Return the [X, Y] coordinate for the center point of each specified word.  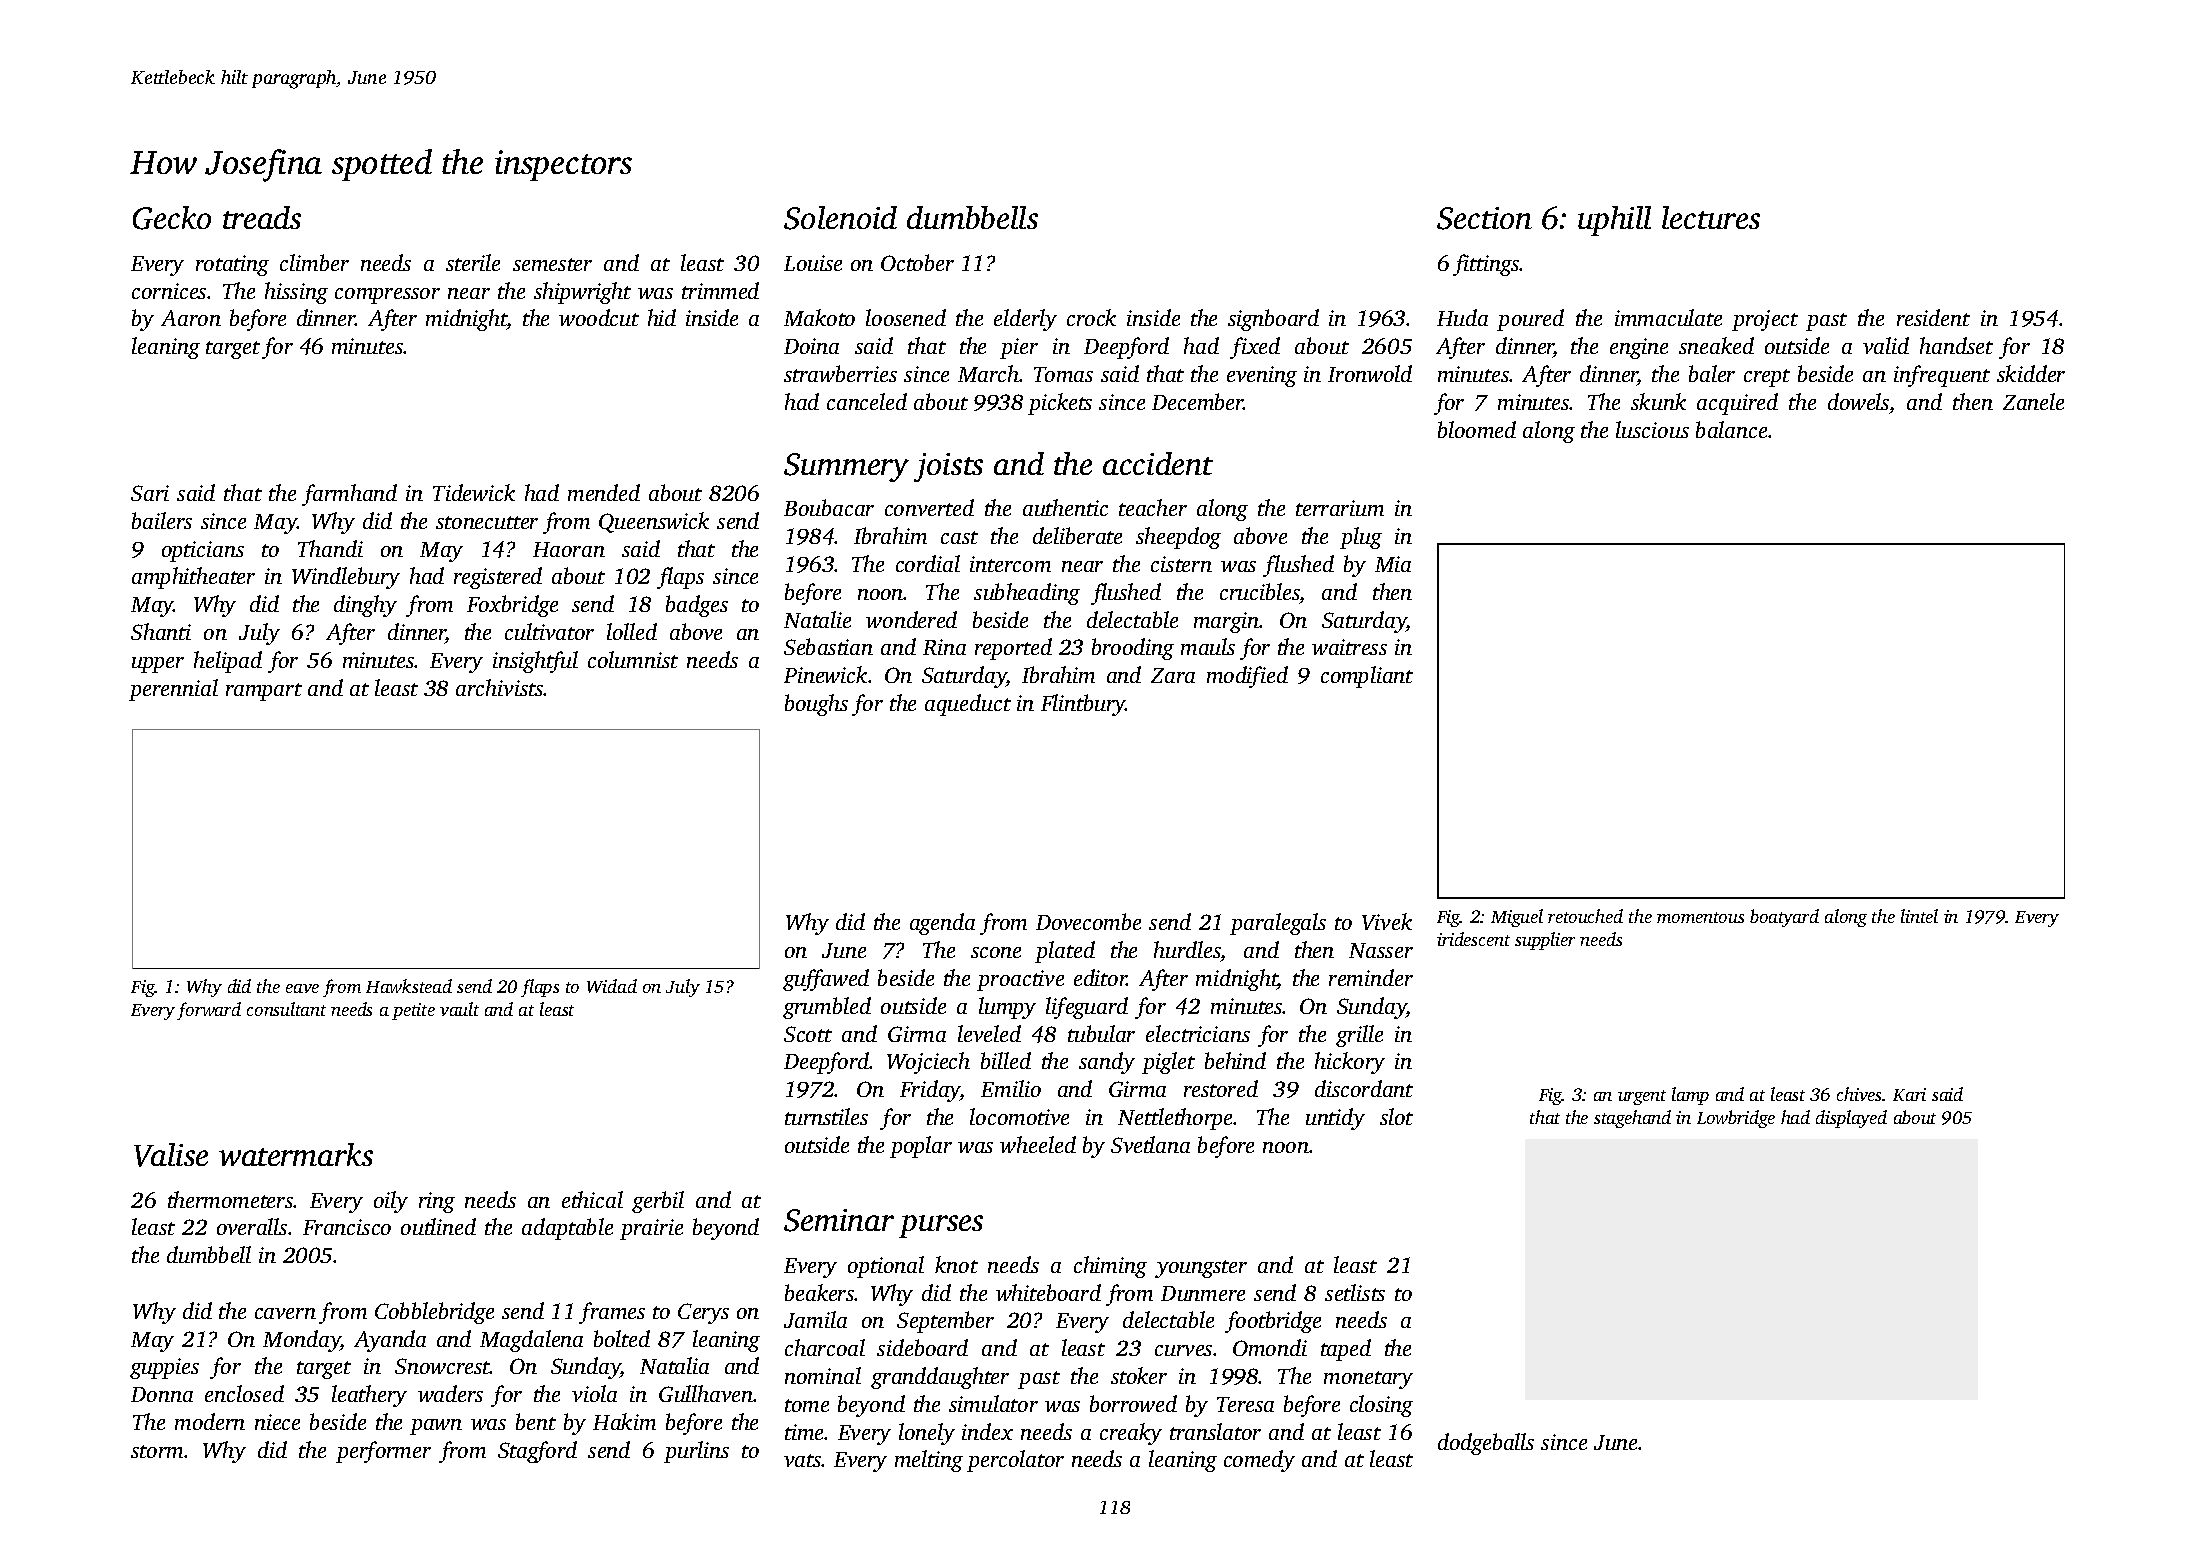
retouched [1585, 916]
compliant [1367, 677]
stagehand [1632, 1119]
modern [210, 1421]
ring [437, 1202]
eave [302, 988]
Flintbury [1083, 705]
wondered [911, 619]
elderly [1025, 320]
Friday [930, 1091]
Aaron [191, 318]
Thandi [330, 548]
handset [1956, 345]
